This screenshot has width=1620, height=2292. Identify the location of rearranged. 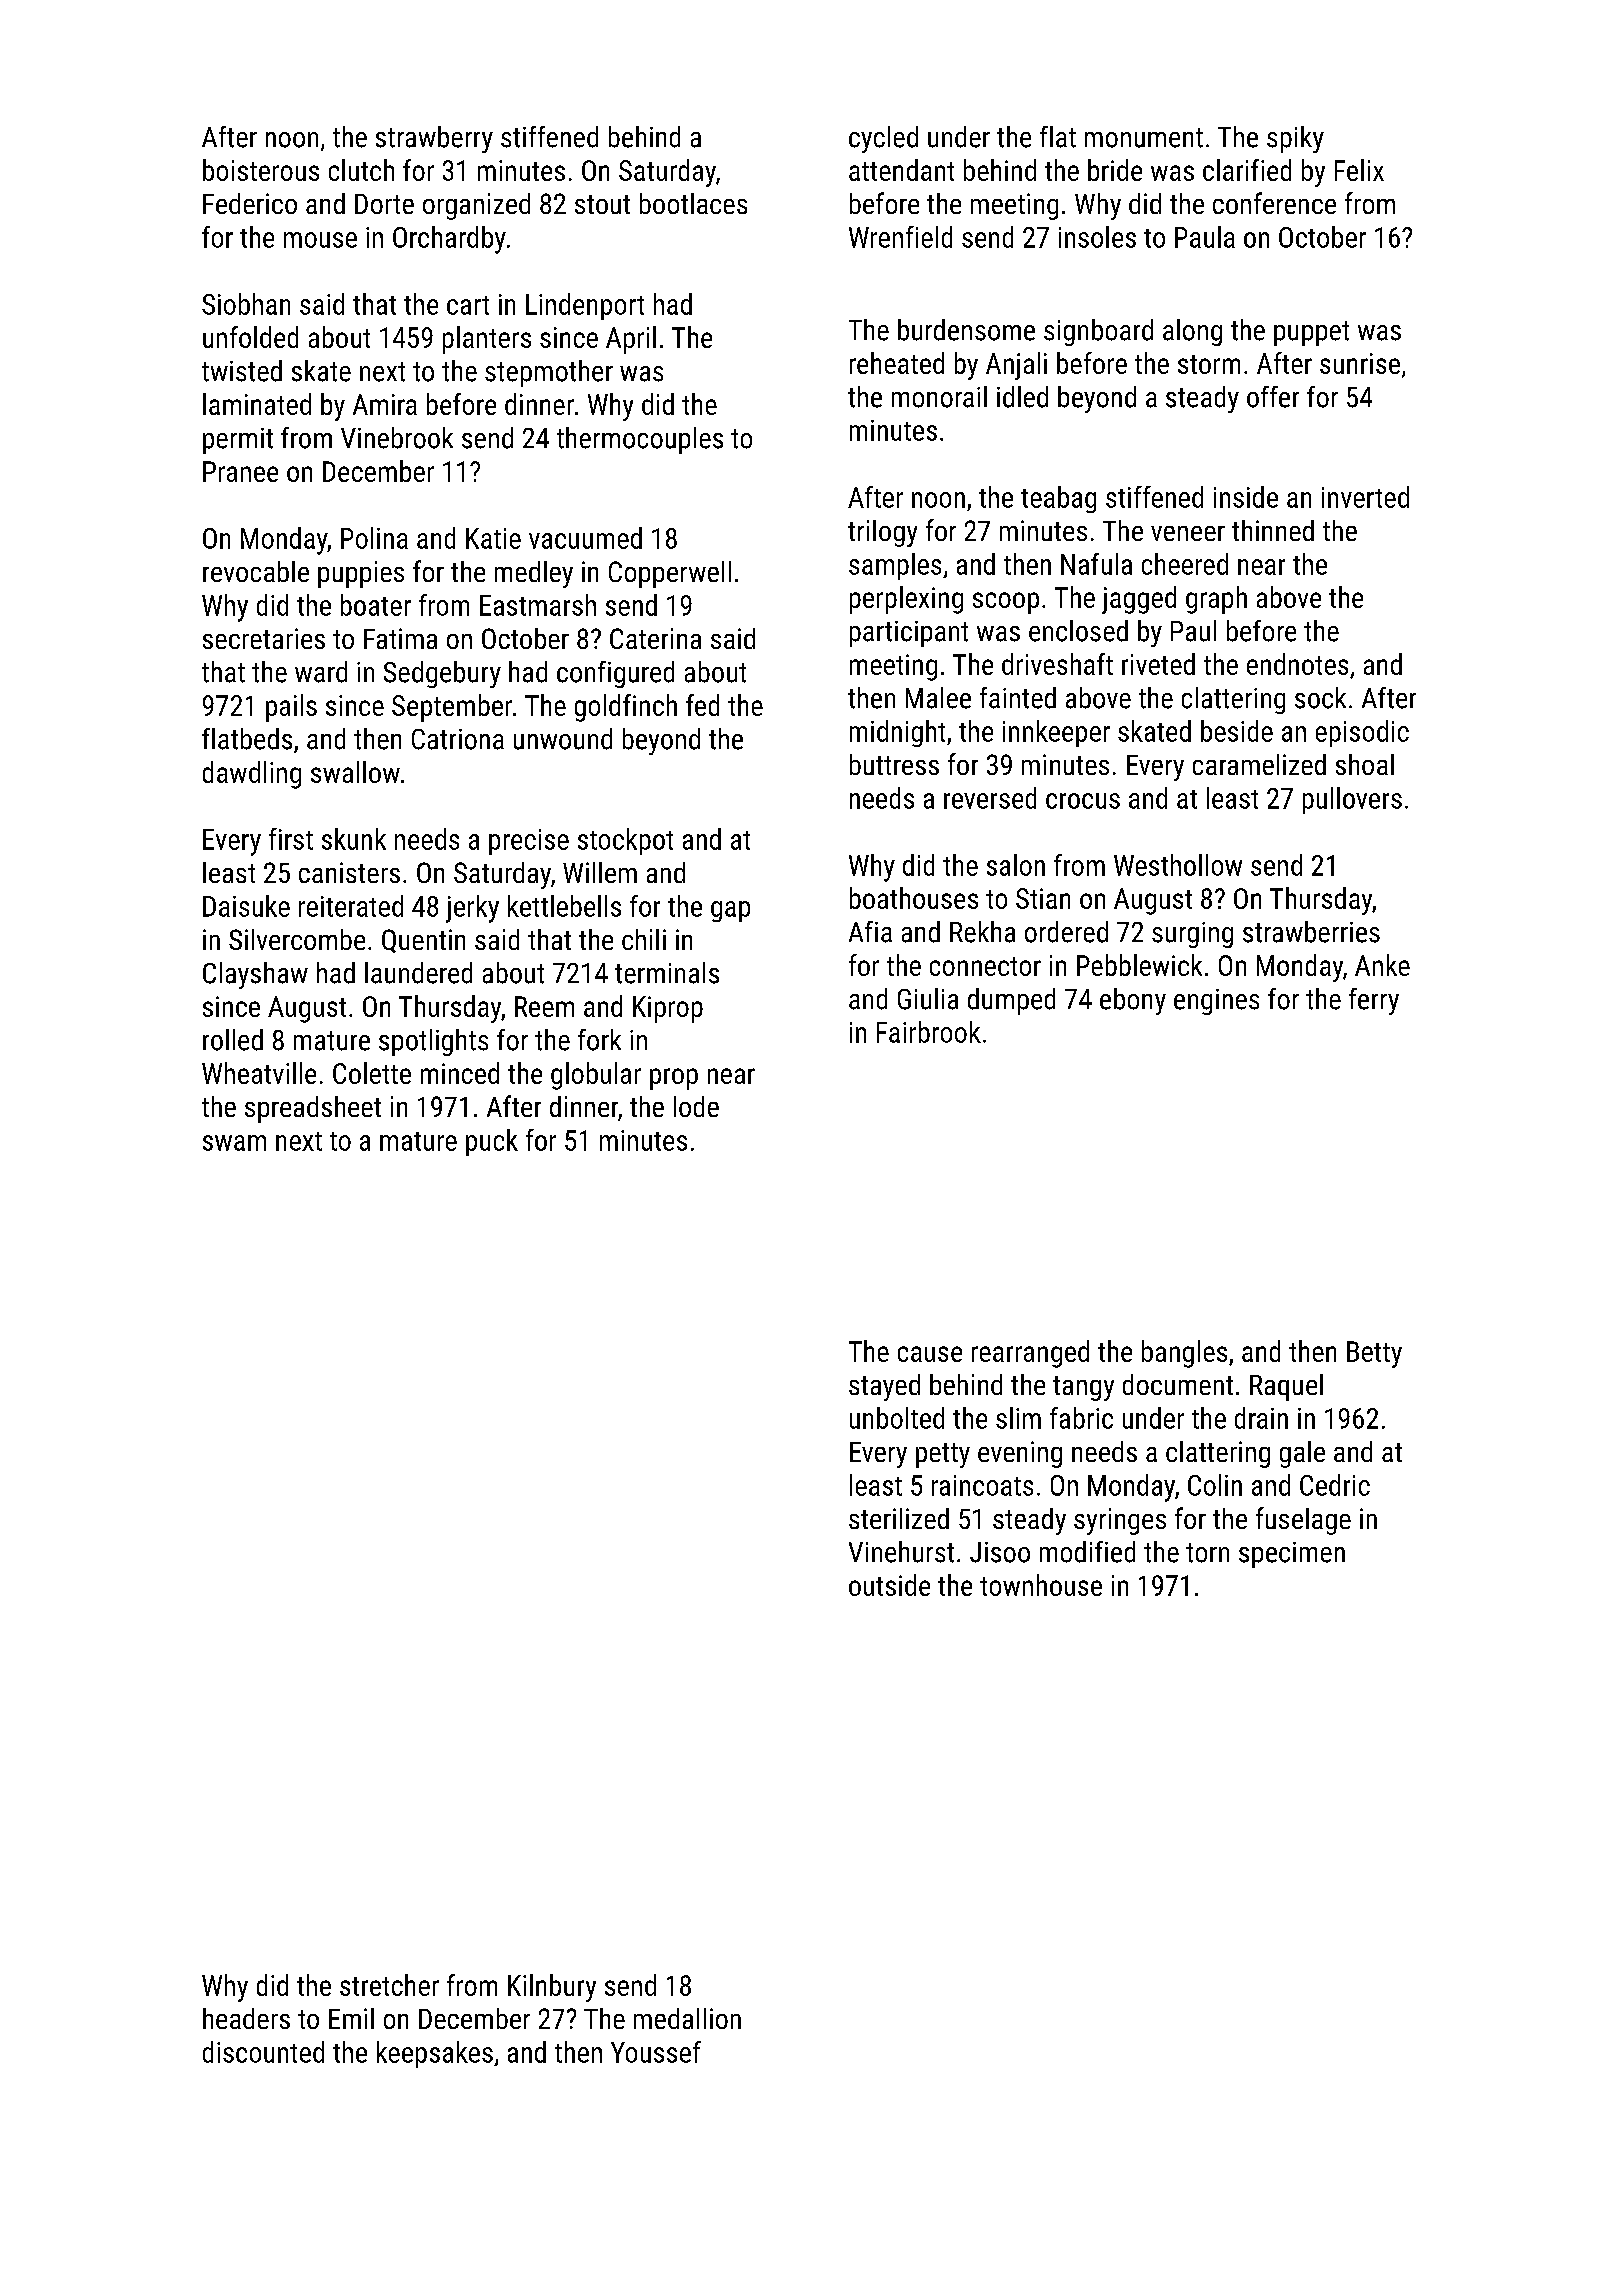
(1030, 1354).
